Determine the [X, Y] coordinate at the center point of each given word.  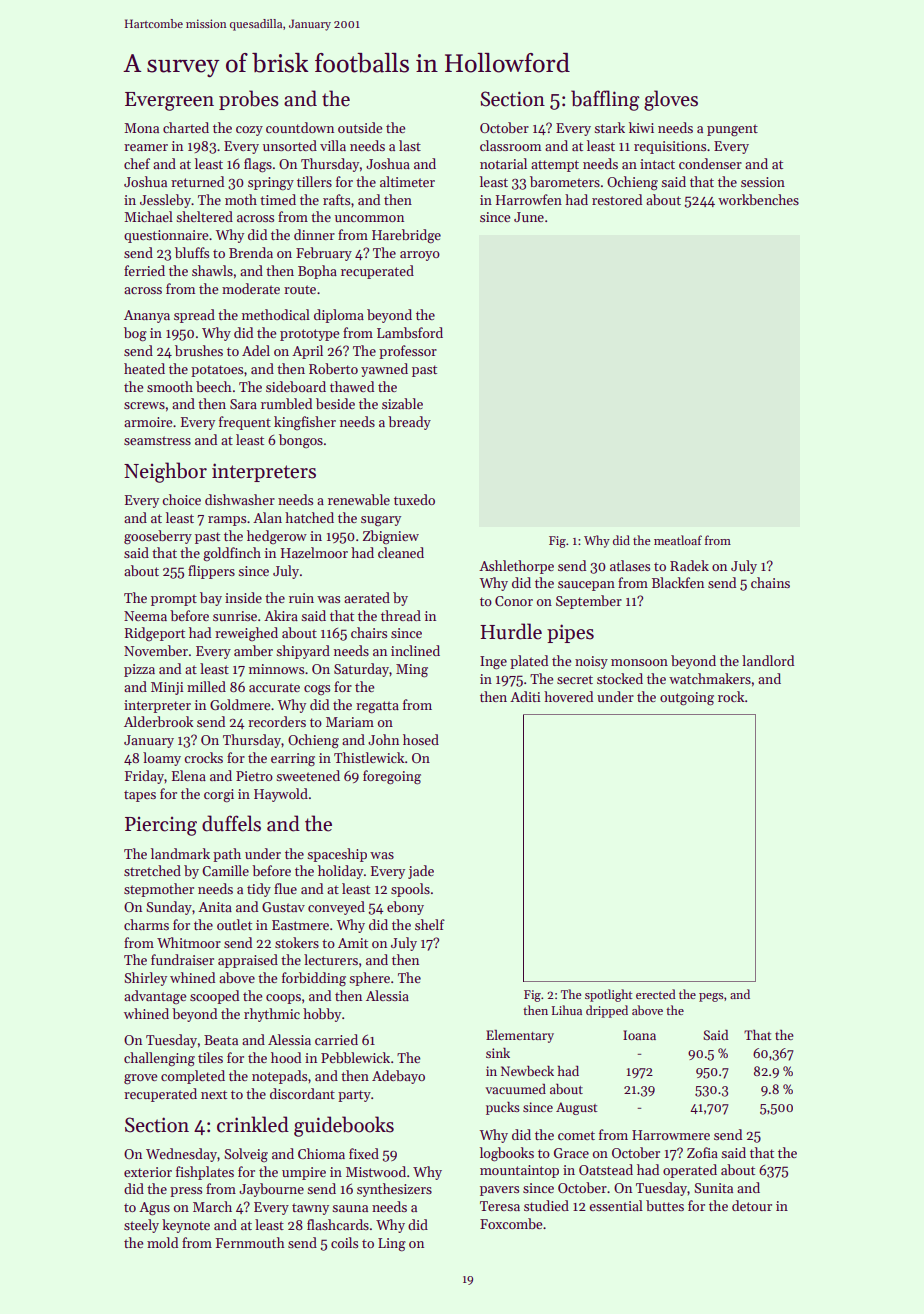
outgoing [687, 699]
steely [141, 1226]
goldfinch [232, 554]
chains [770, 582]
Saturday [361, 670]
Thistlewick [369, 757]
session [763, 182]
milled [206, 686]
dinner [314, 234]
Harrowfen [529, 199]
